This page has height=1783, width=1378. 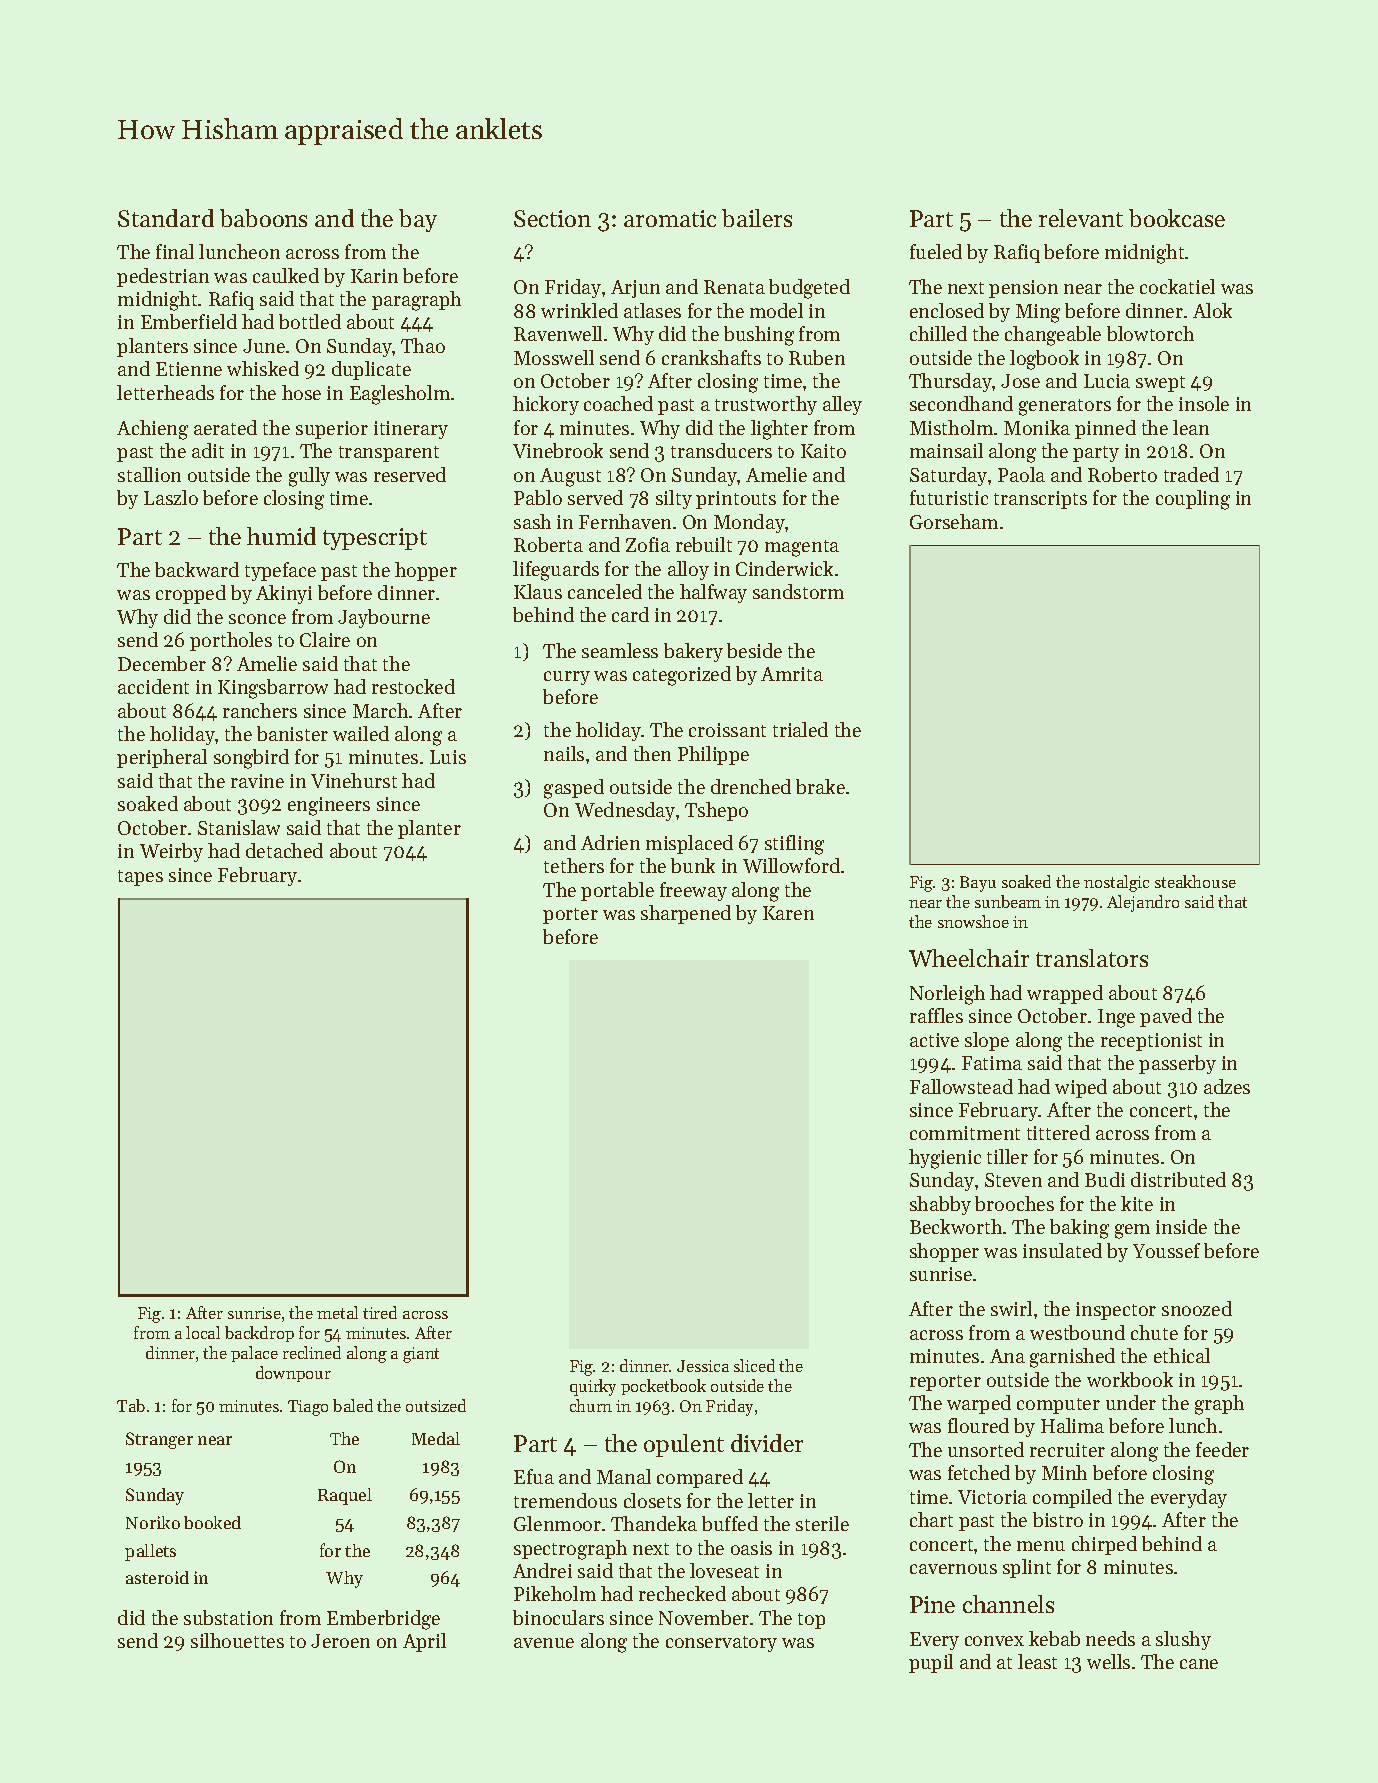 I want to click on bookcase, so click(x=1177, y=218).
